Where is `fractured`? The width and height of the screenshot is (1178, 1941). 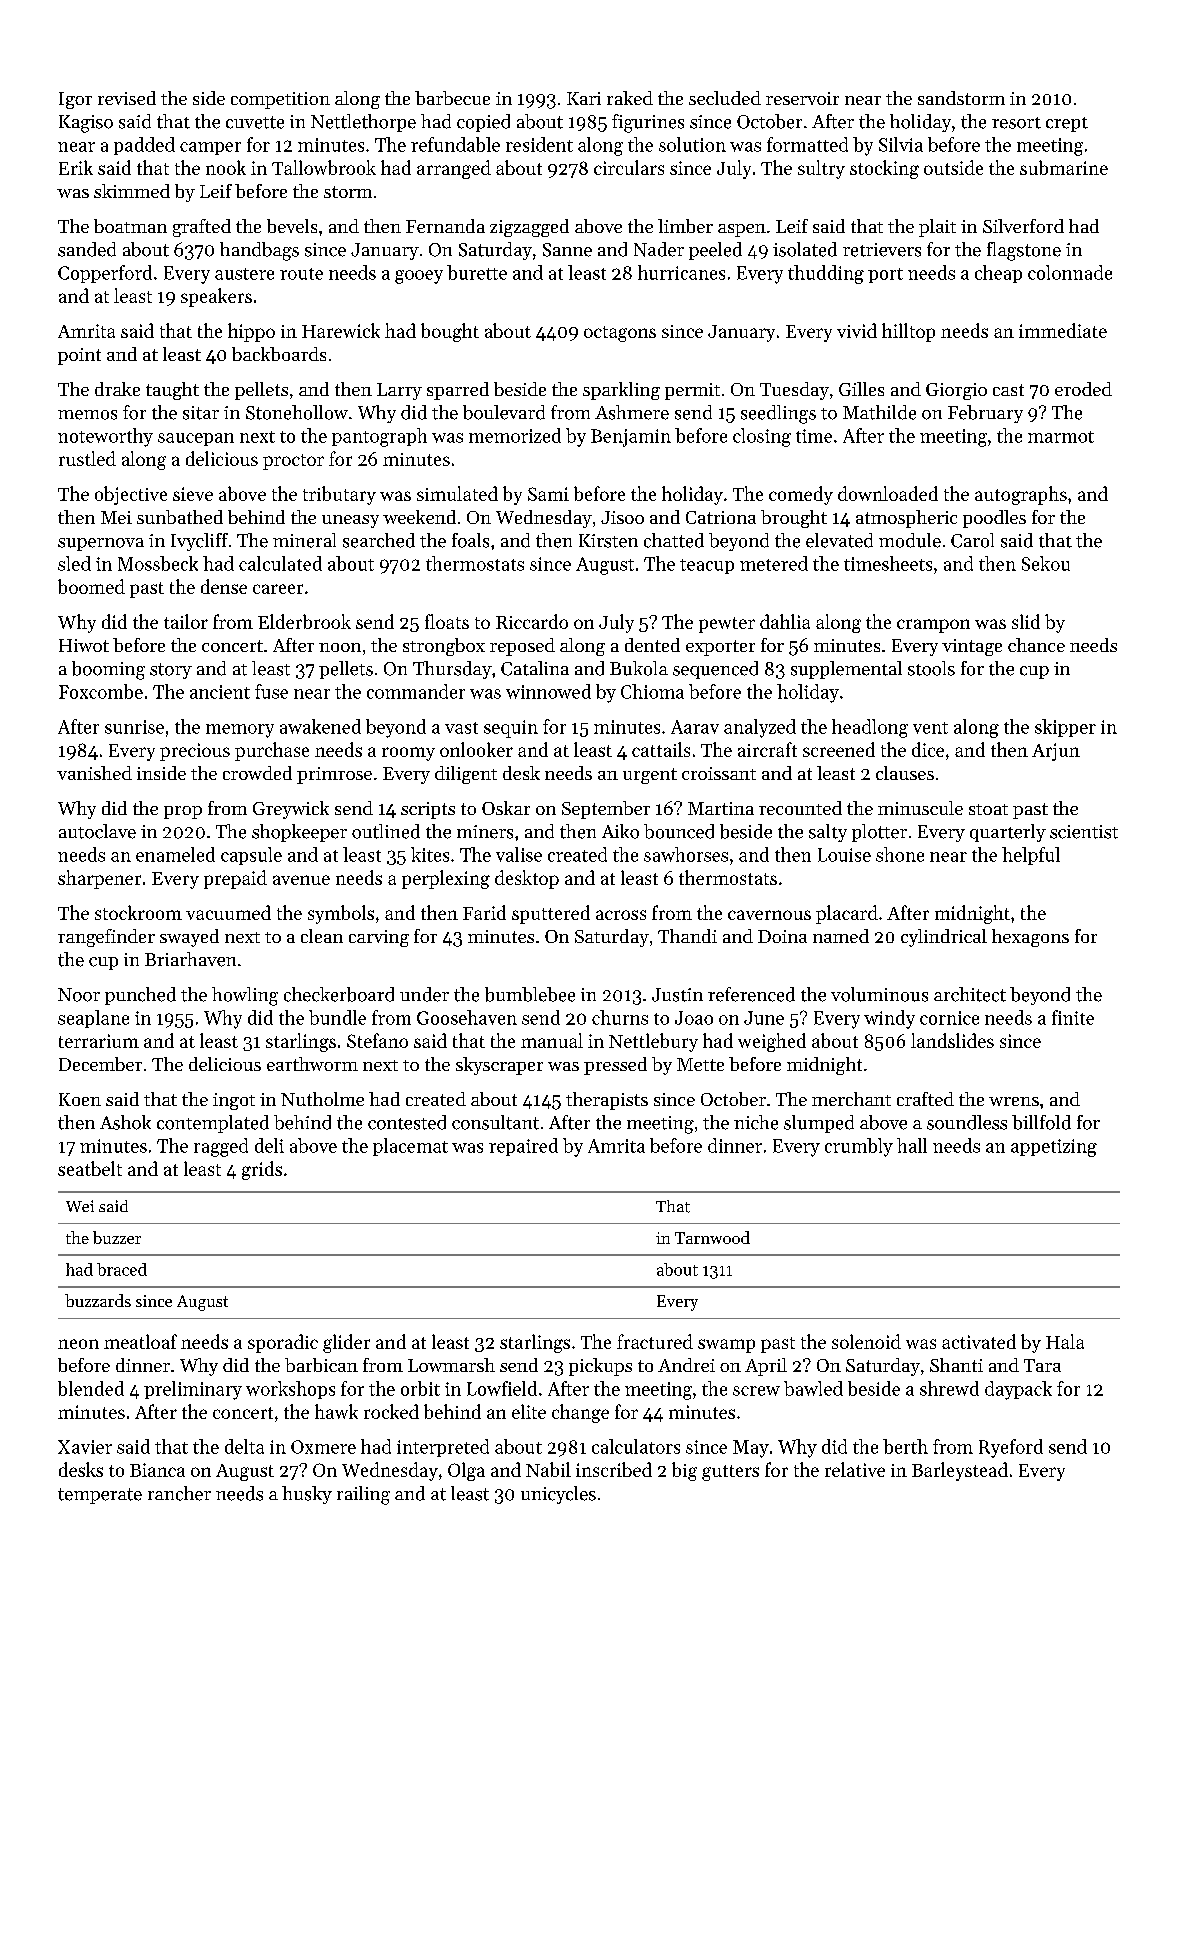 fractured is located at coordinates (655, 1341).
